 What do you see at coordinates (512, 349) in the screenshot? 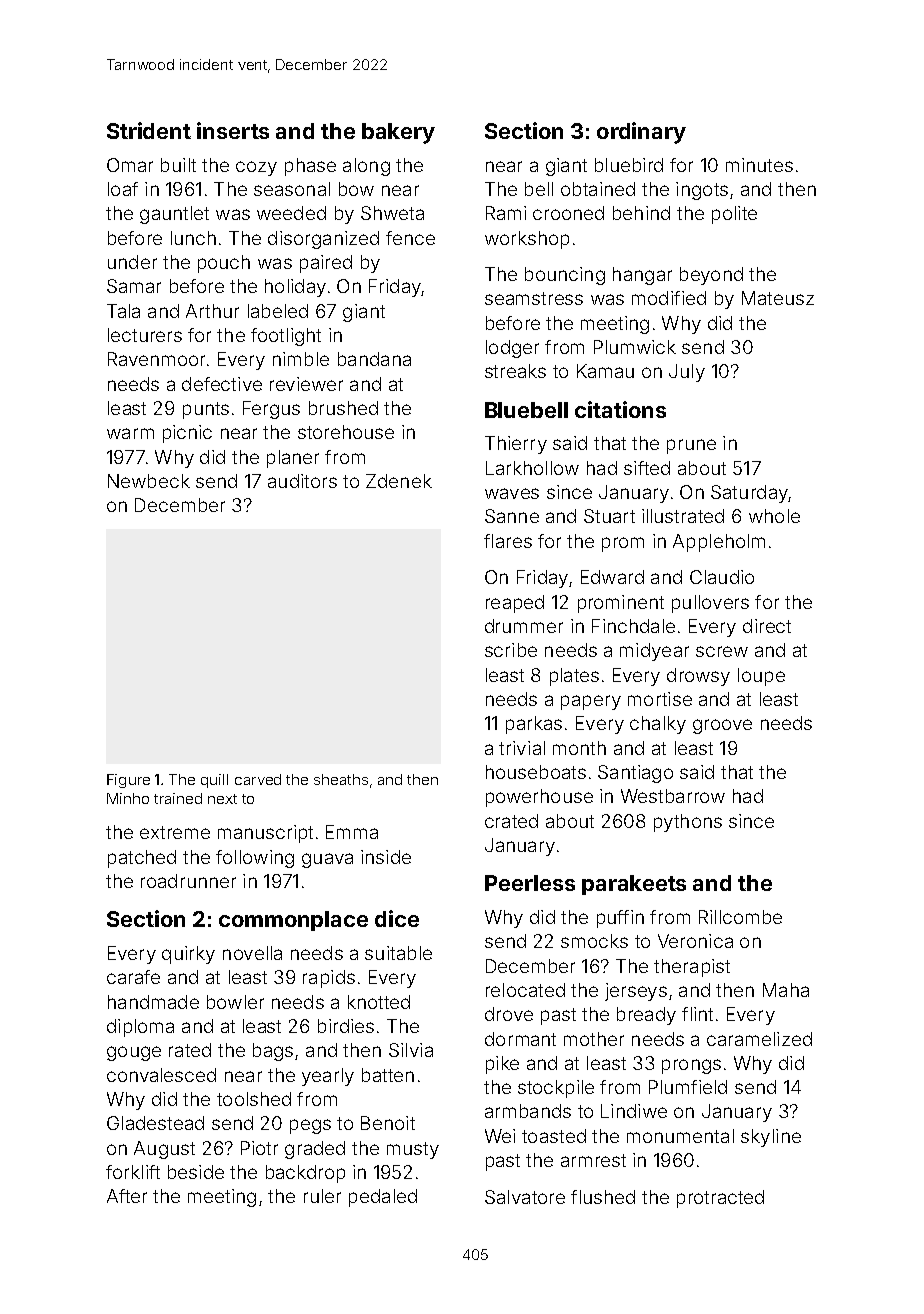
I see `lodger` at bounding box center [512, 349].
